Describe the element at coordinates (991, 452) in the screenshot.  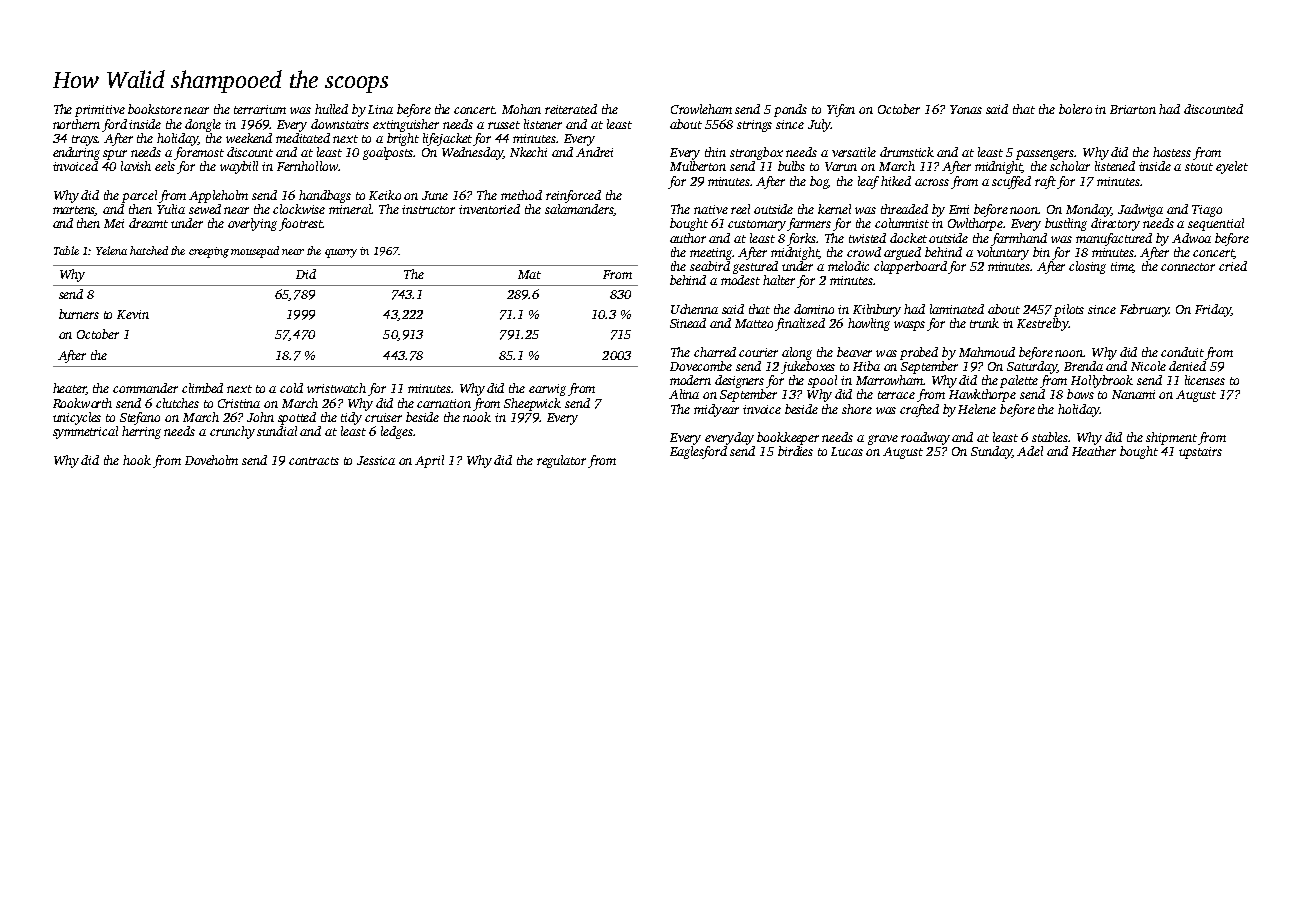
I see `Sunday` at that location.
